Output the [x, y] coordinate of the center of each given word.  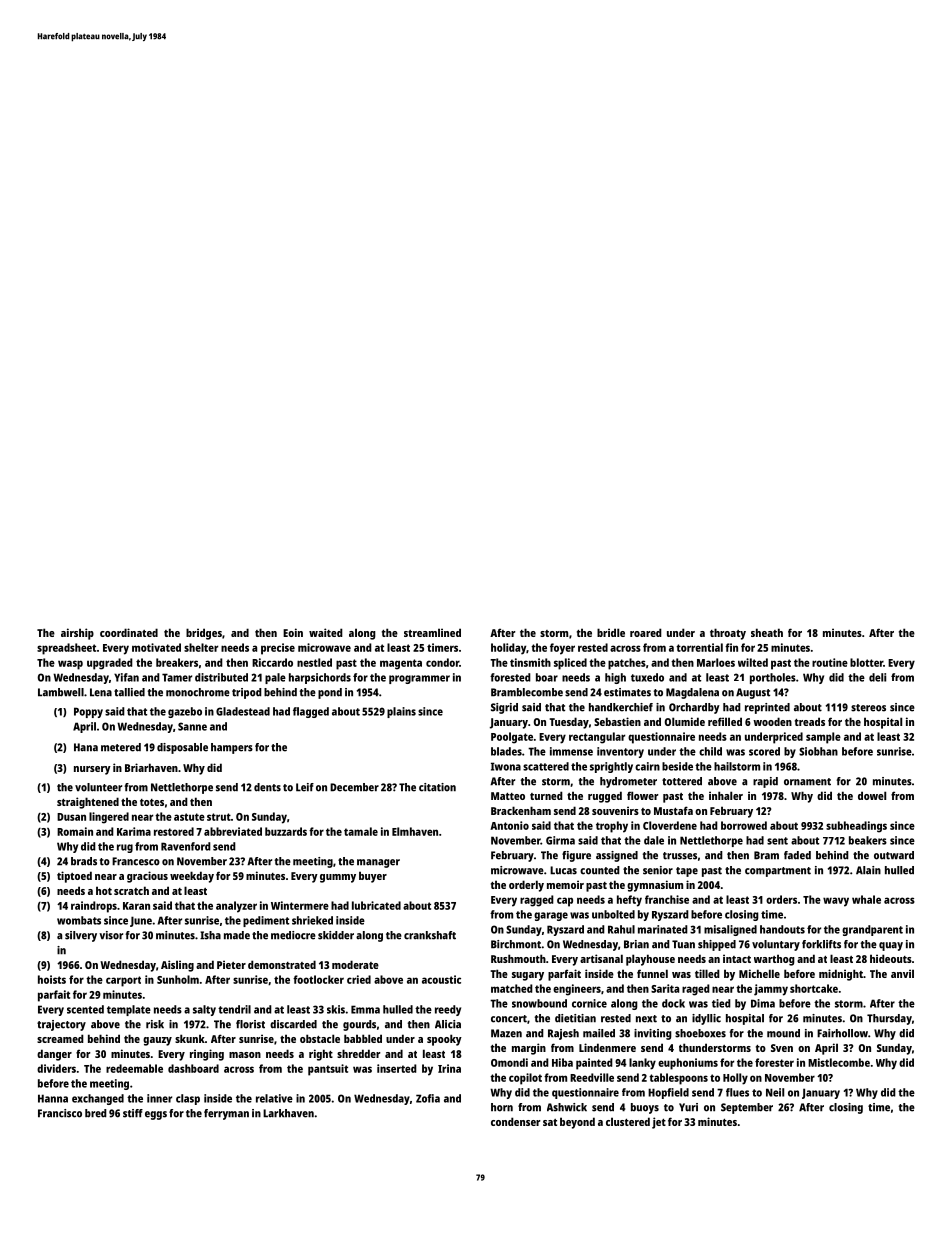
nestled [314, 662]
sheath [767, 632]
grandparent [872, 930]
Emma [365, 1009]
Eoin [293, 632]
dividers [56, 1068]
